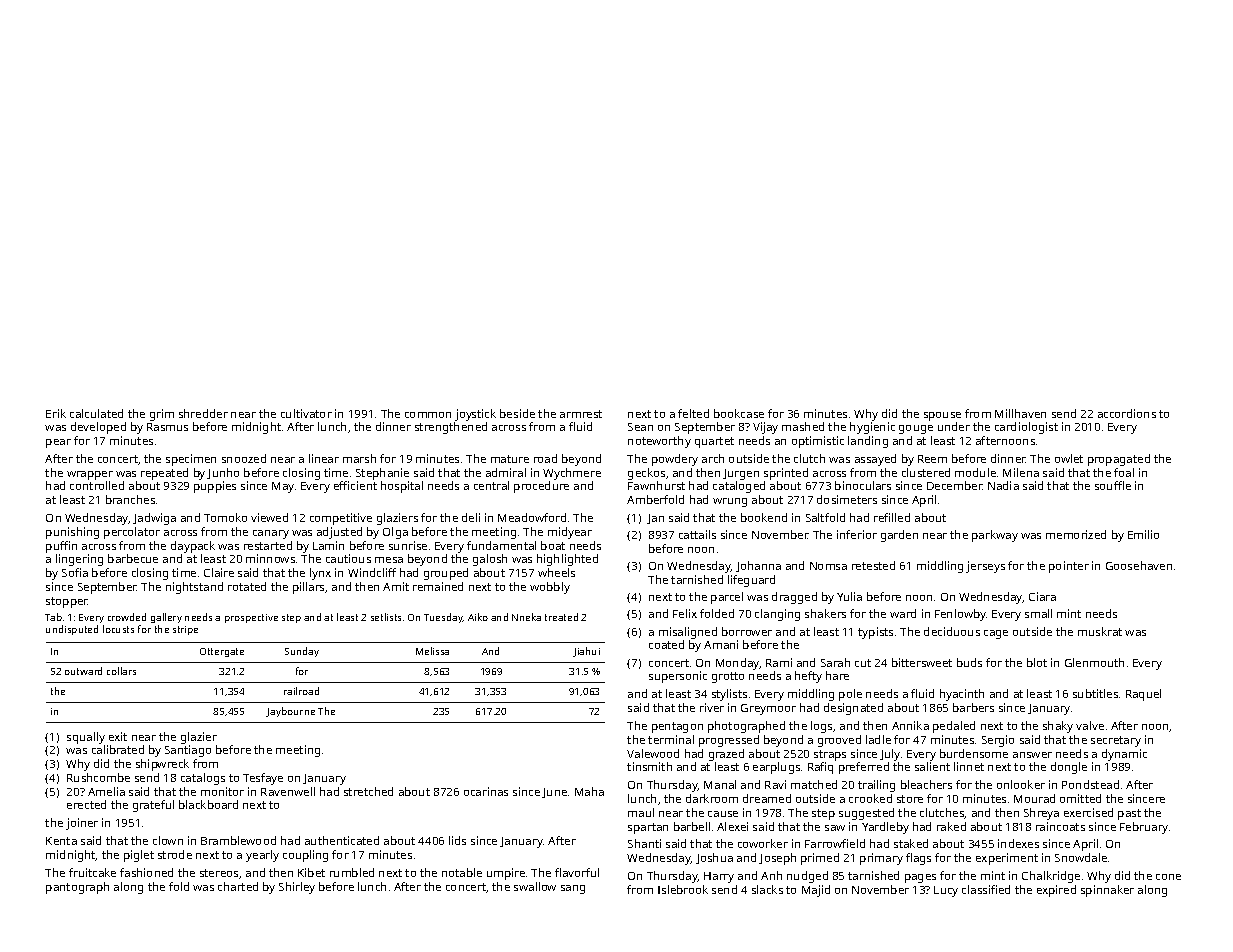  Describe the element at coordinates (478, 617) in the screenshot. I see `Aiko` at that location.
